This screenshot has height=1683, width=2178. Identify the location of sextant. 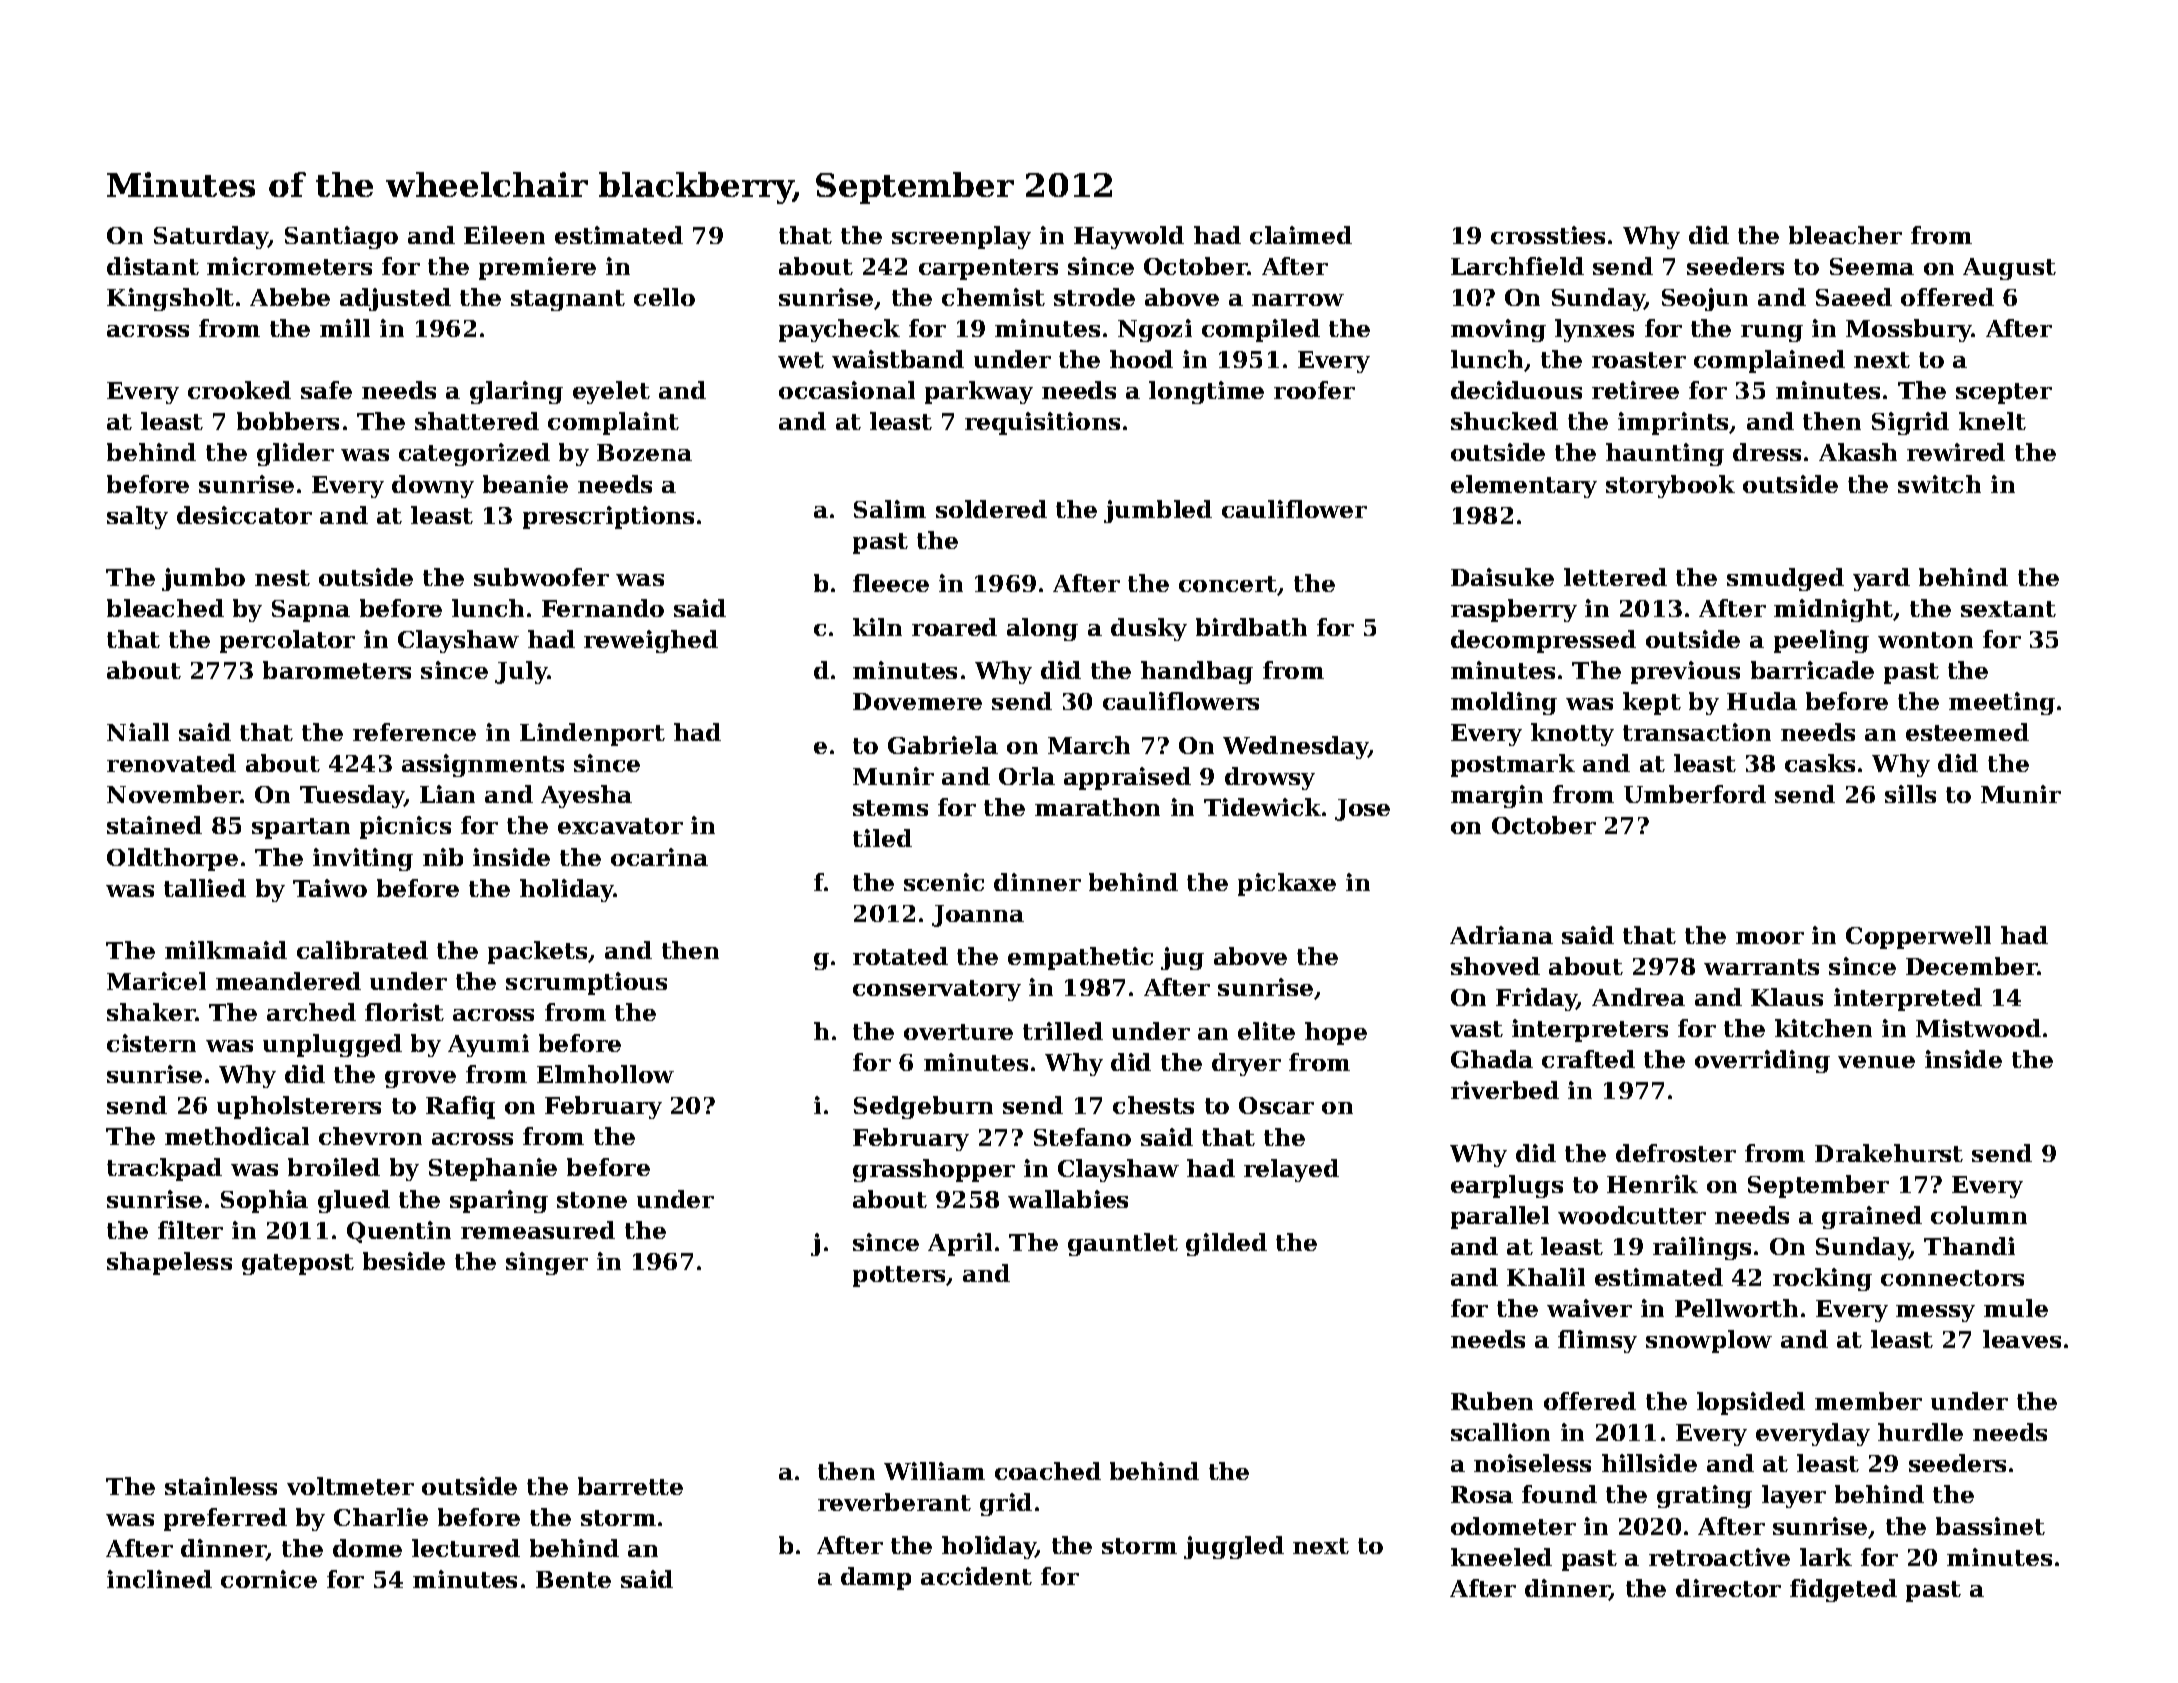
(2008, 609).
